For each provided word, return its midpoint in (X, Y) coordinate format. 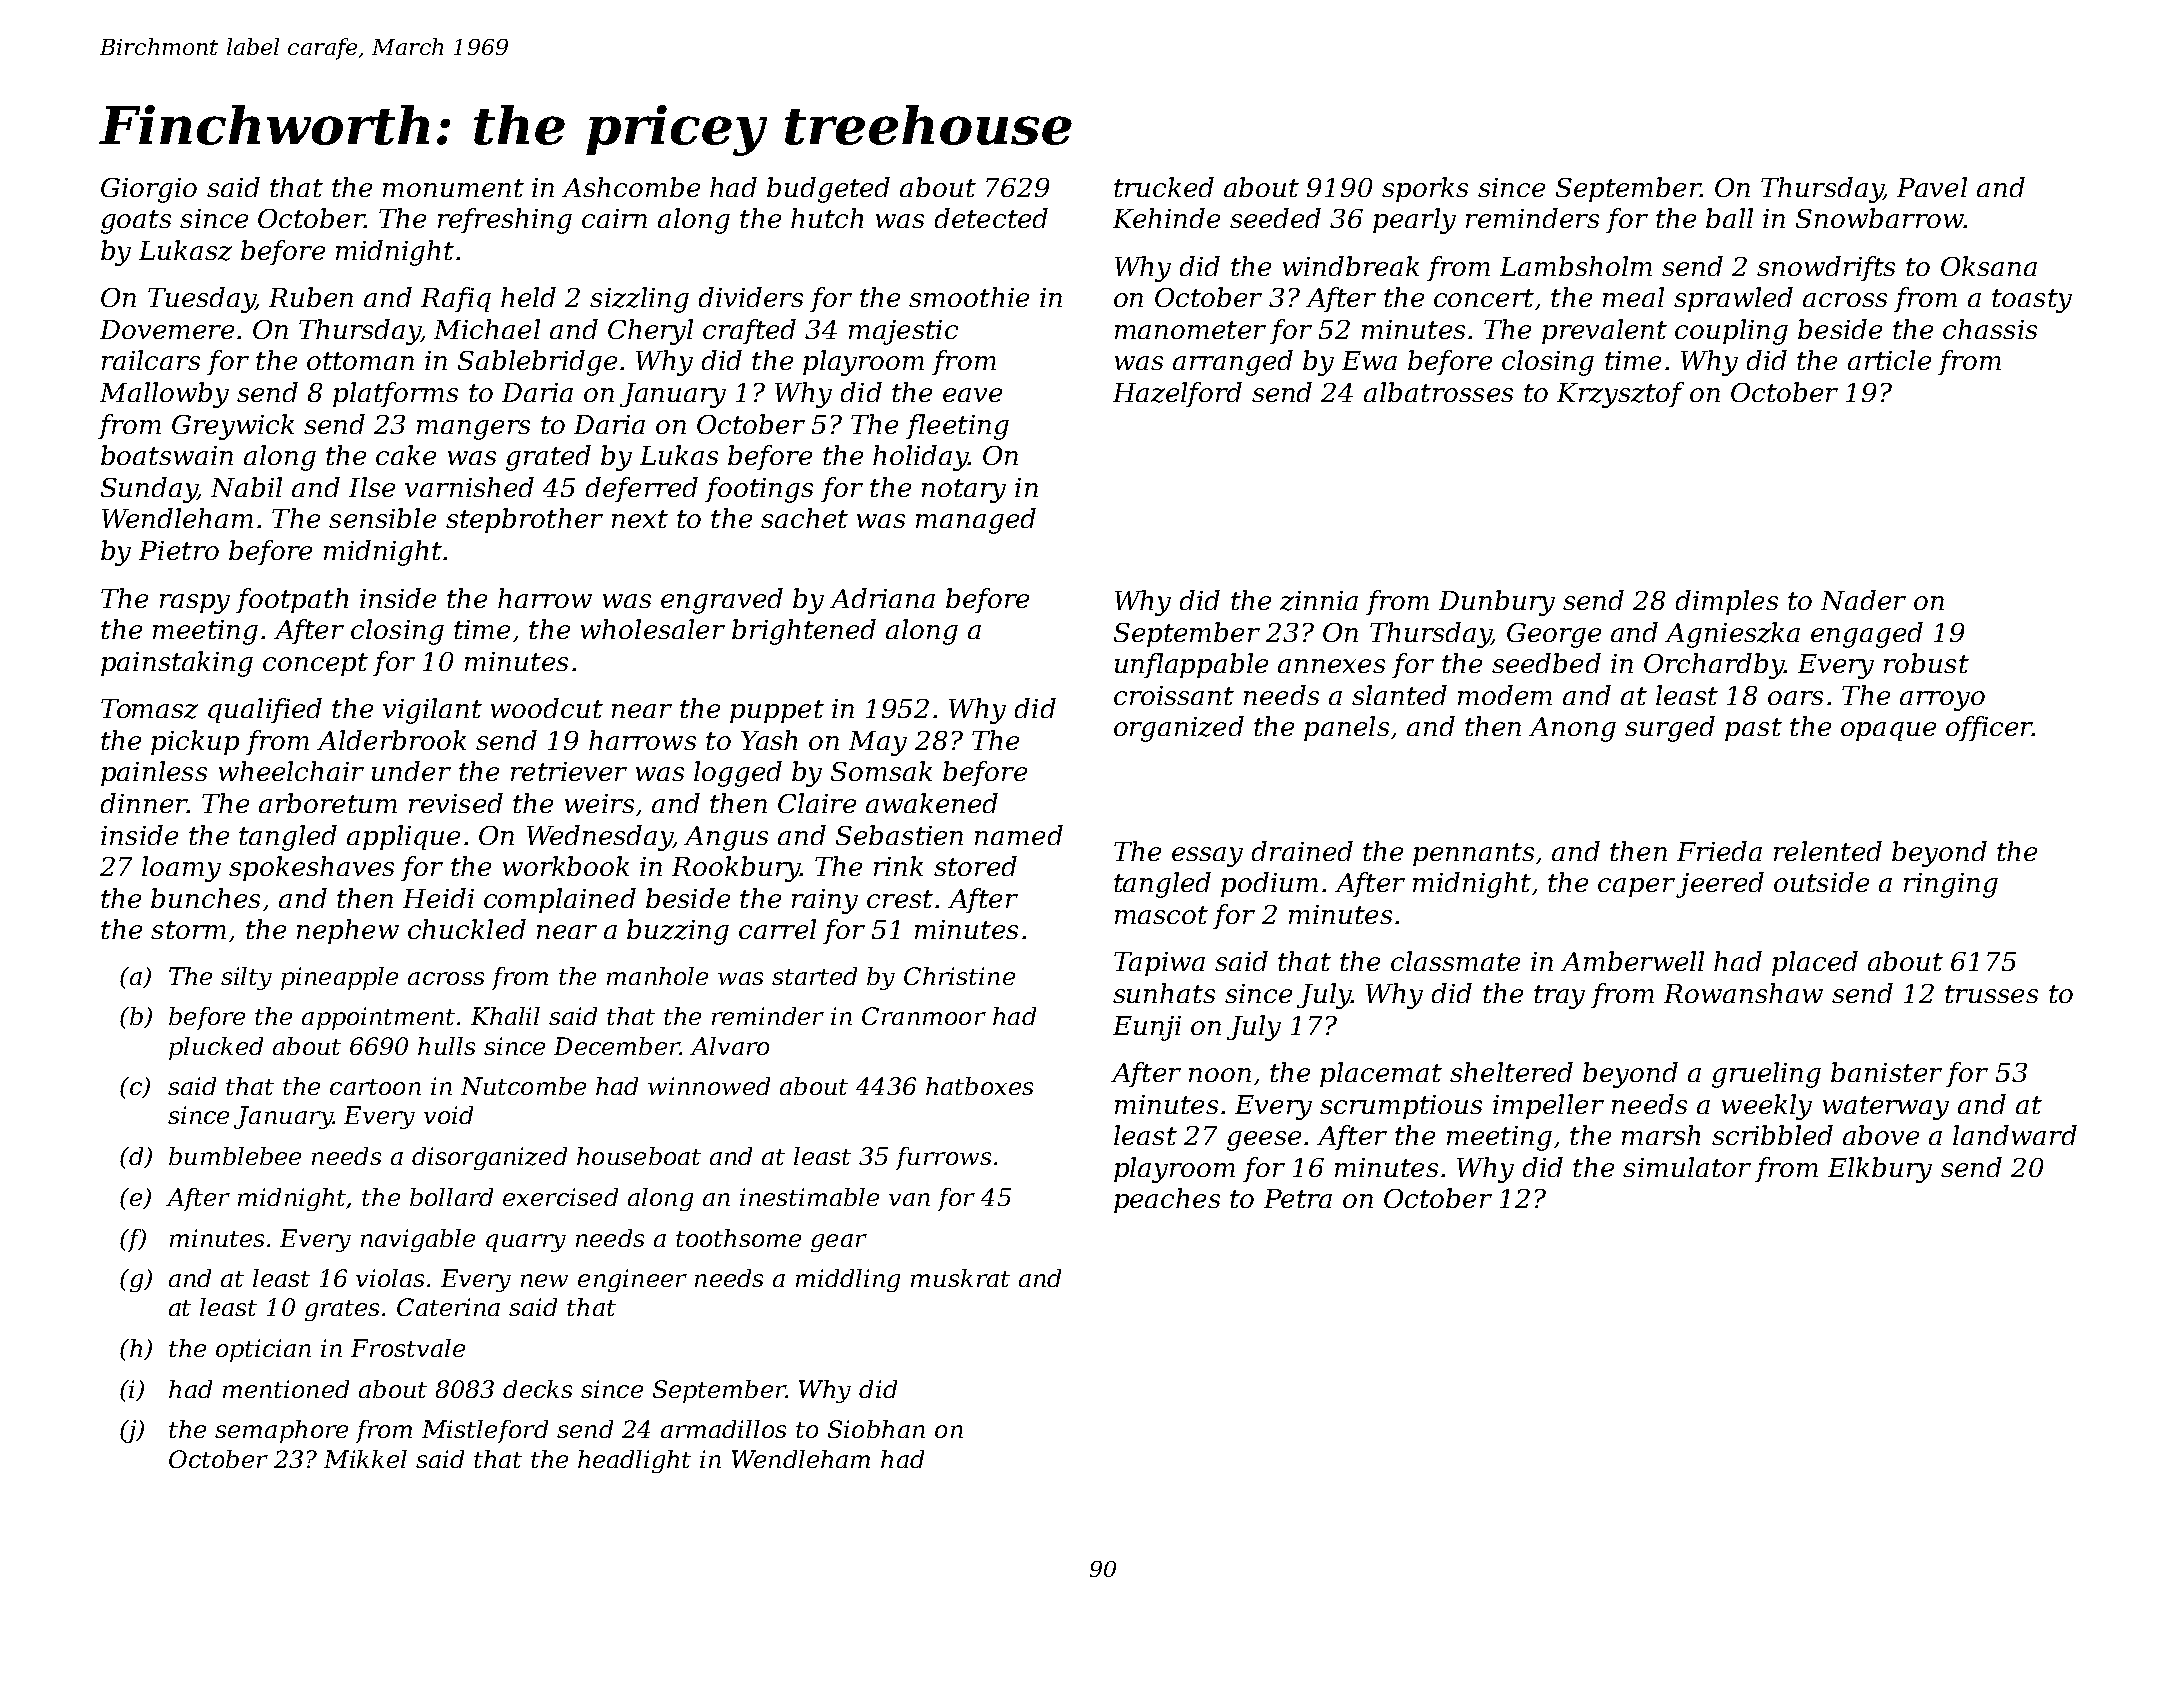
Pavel (1932, 187)
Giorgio (149, 190)
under (411, 771)
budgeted (828, 190)
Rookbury (736, 869)
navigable (418, 1240)
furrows (943, 1158)
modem (1505, 695)
